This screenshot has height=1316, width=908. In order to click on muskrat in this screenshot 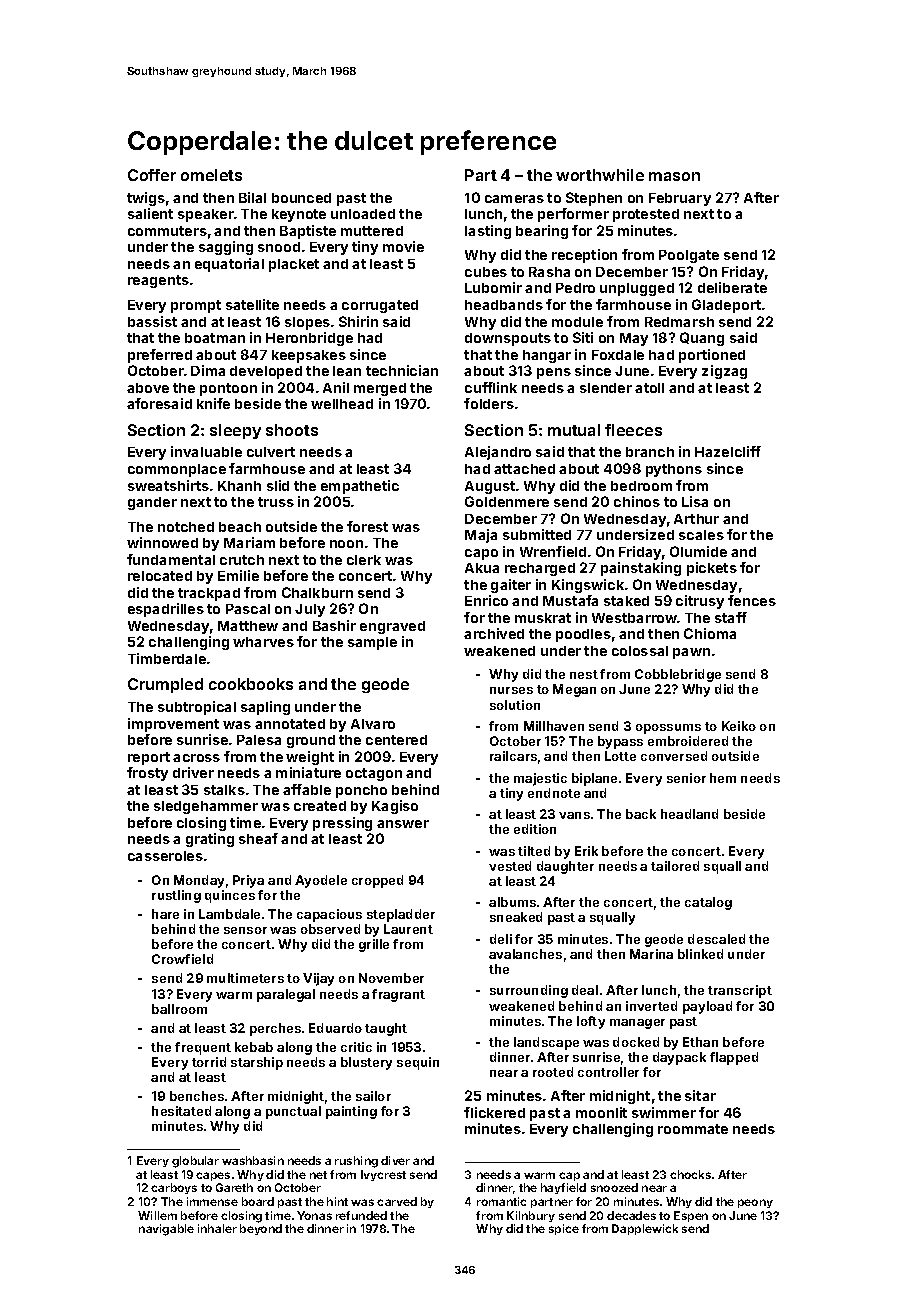, I will do `click(543, 618)`.
